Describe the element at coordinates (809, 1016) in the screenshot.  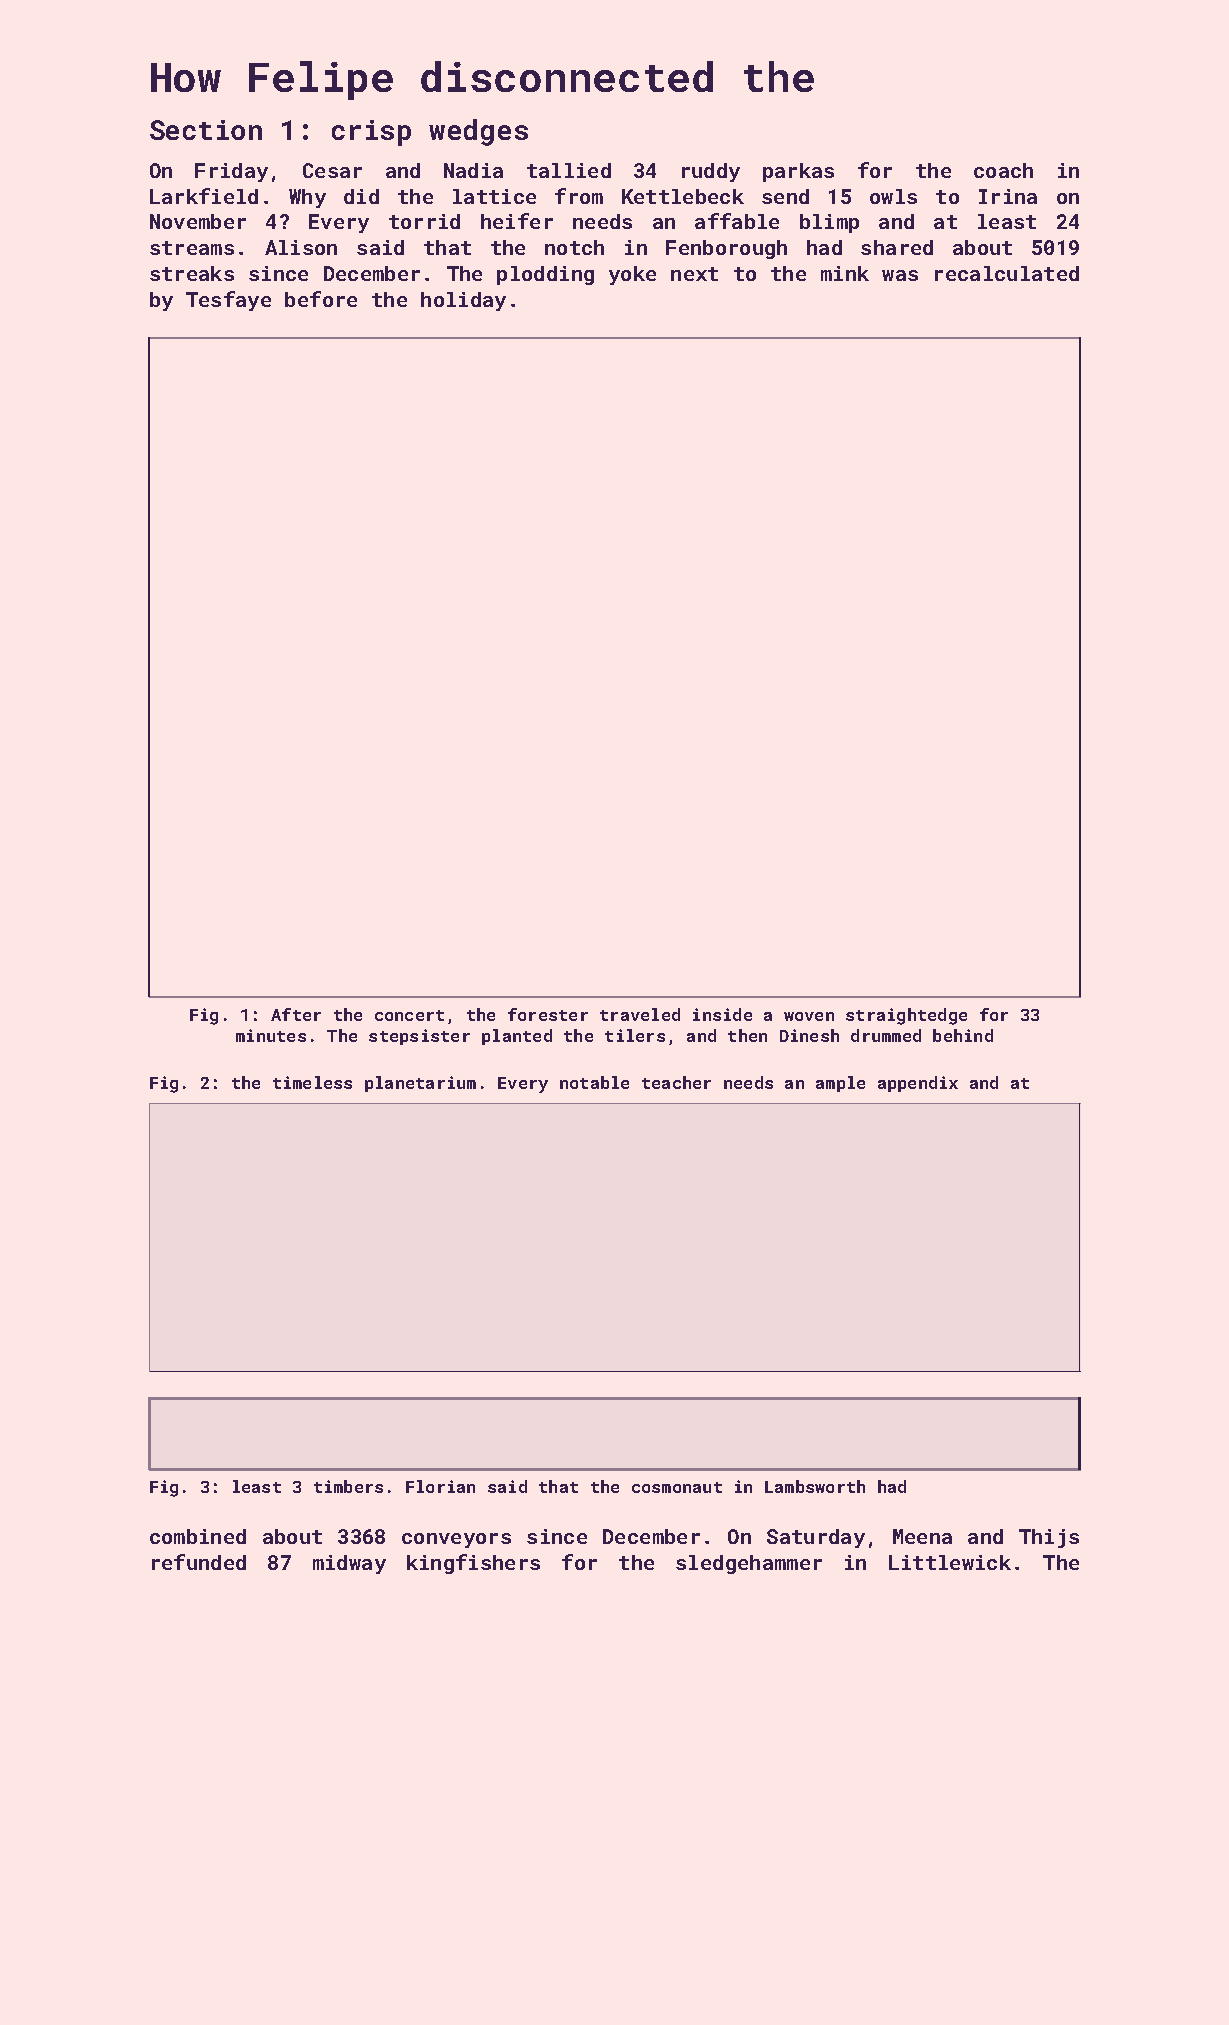
I see `woven` at that location.
